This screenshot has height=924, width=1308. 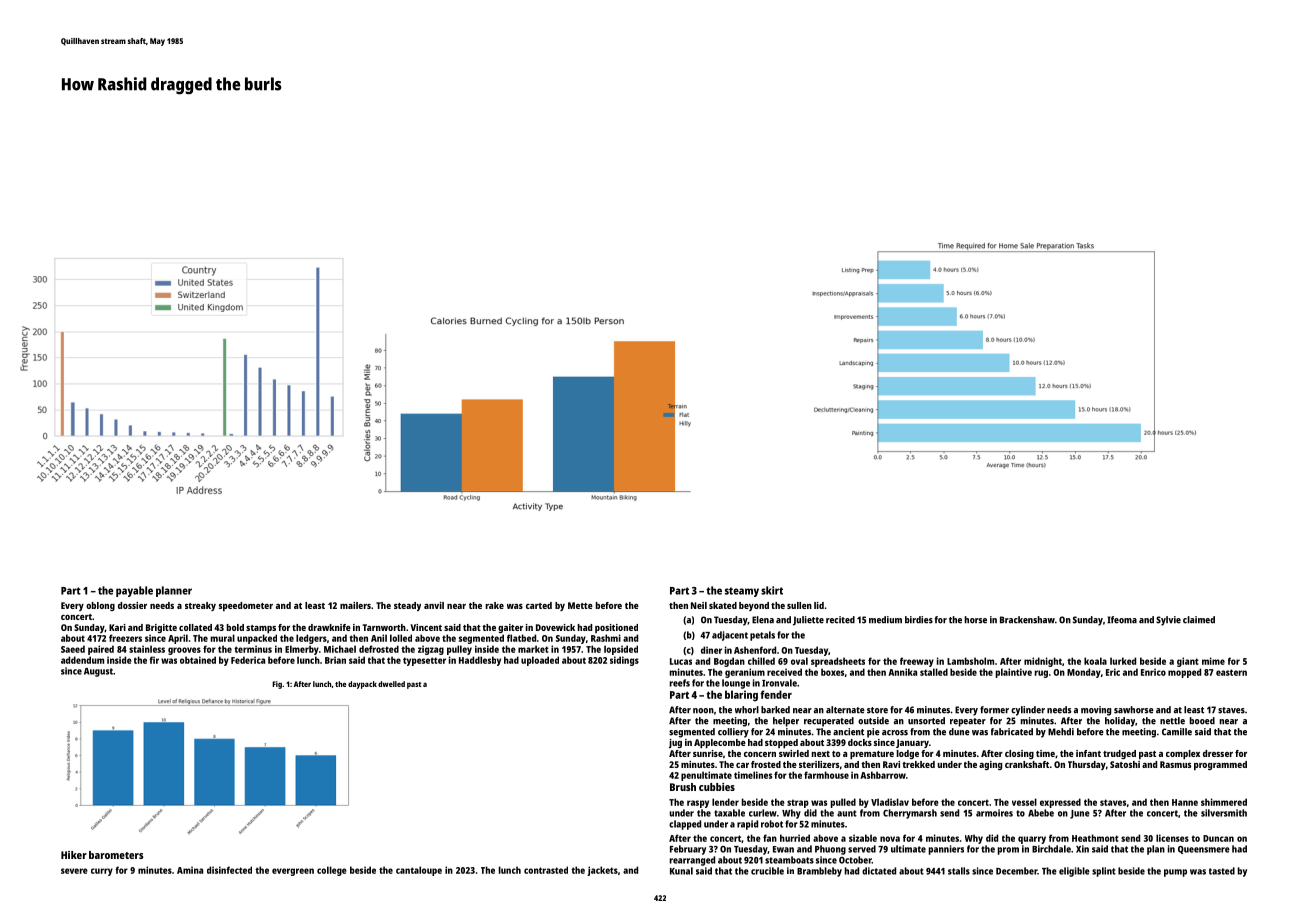 I want to click on jug, so click(x=675, y=743).
